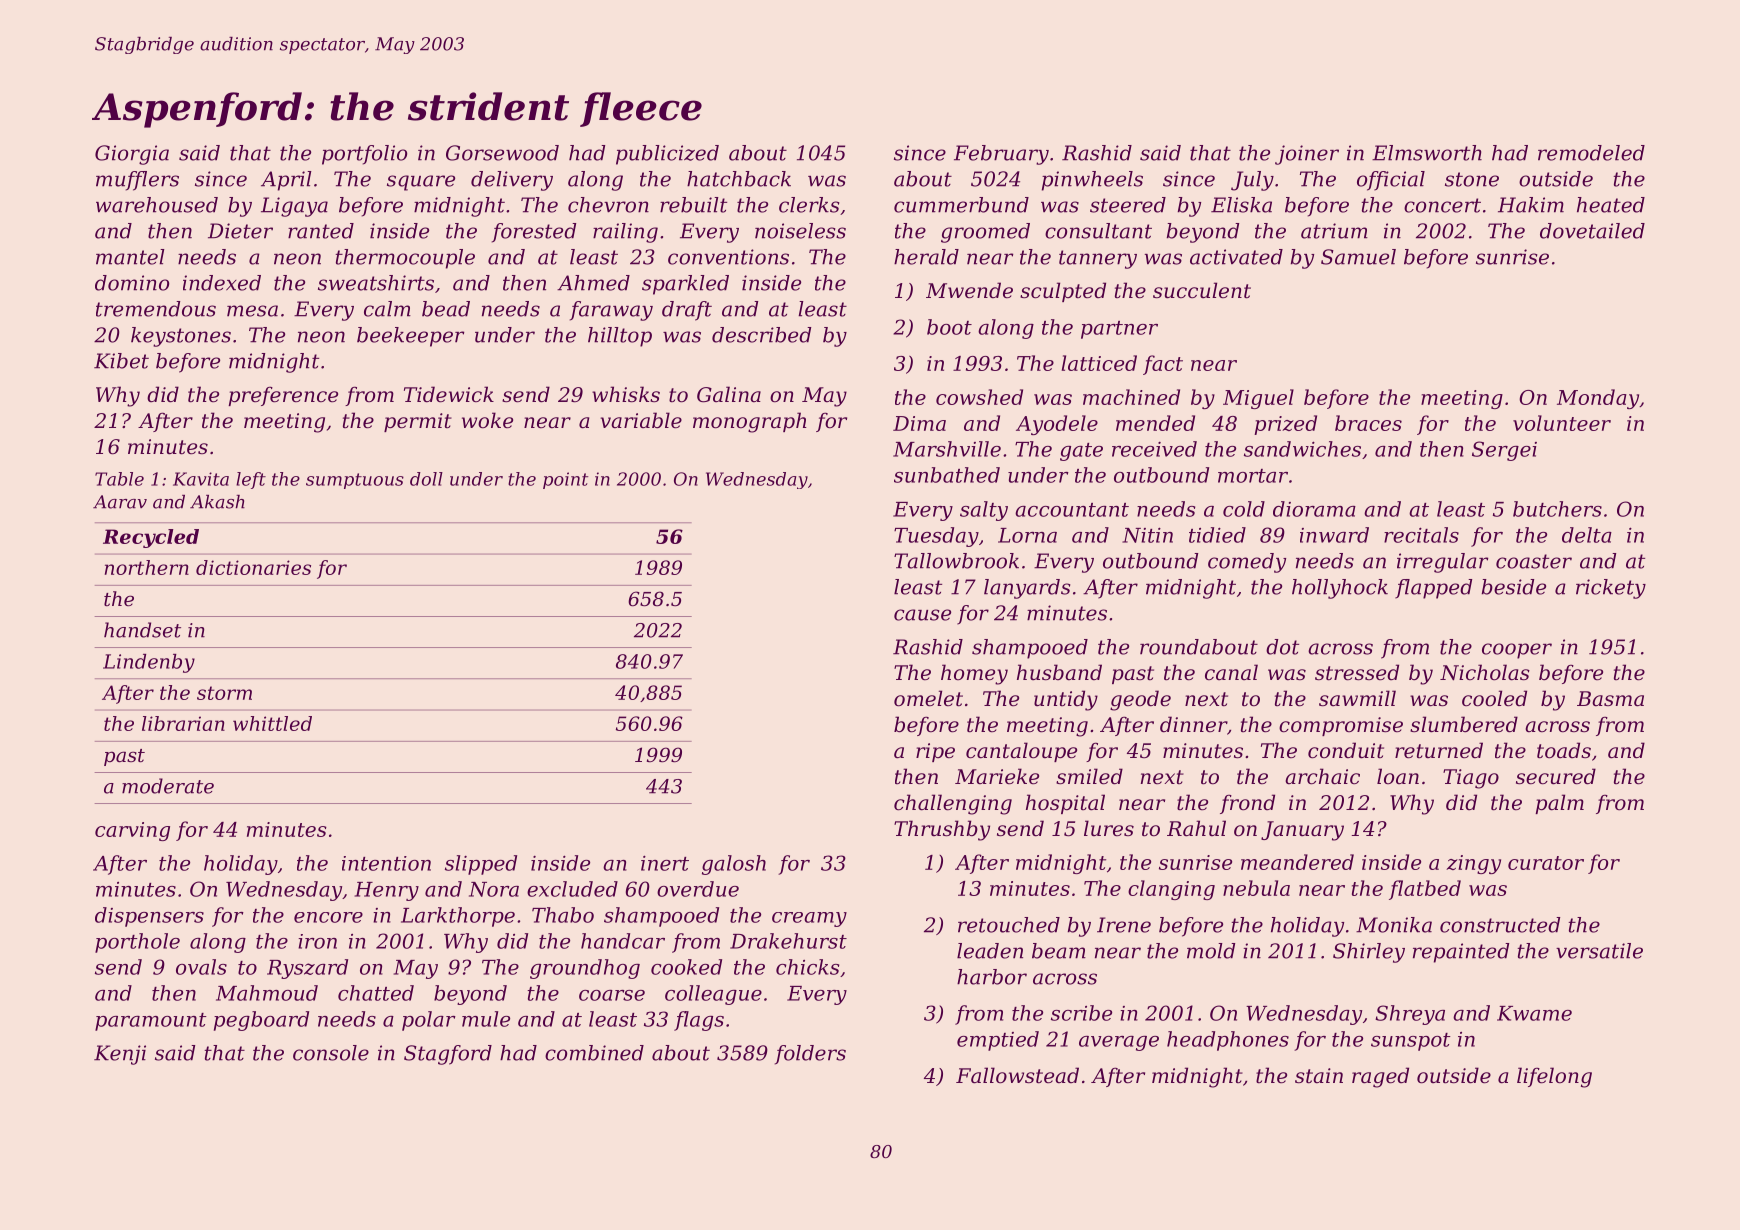  I want to click on February, so click(1001, 155).
